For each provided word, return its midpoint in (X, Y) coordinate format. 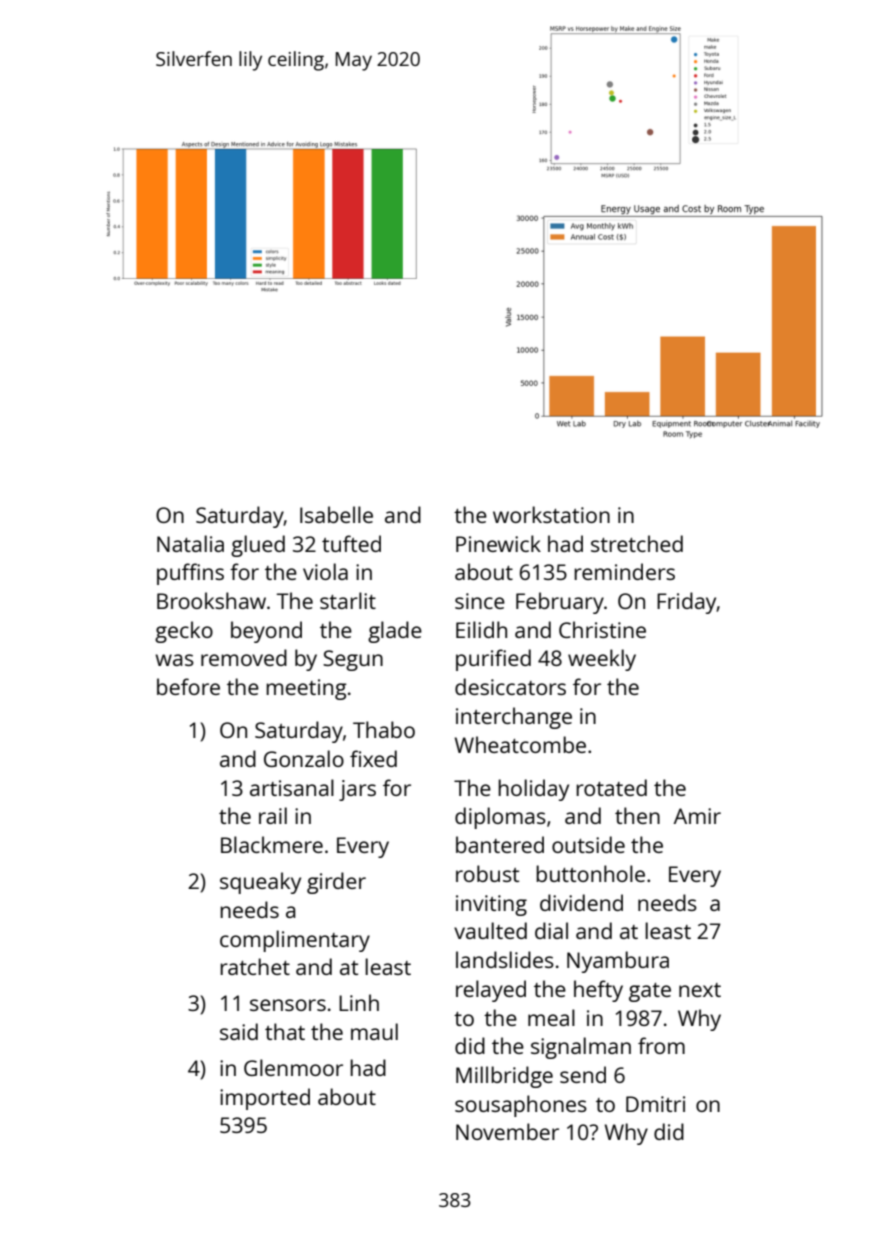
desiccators (510, 686)
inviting (491, 905)
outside (588, 844)
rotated (611, 787)
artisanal (292, 787)
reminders (624, 571)
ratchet (255, 966)
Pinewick (498, 543)
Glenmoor (293, 1067)
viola (325, 571)
